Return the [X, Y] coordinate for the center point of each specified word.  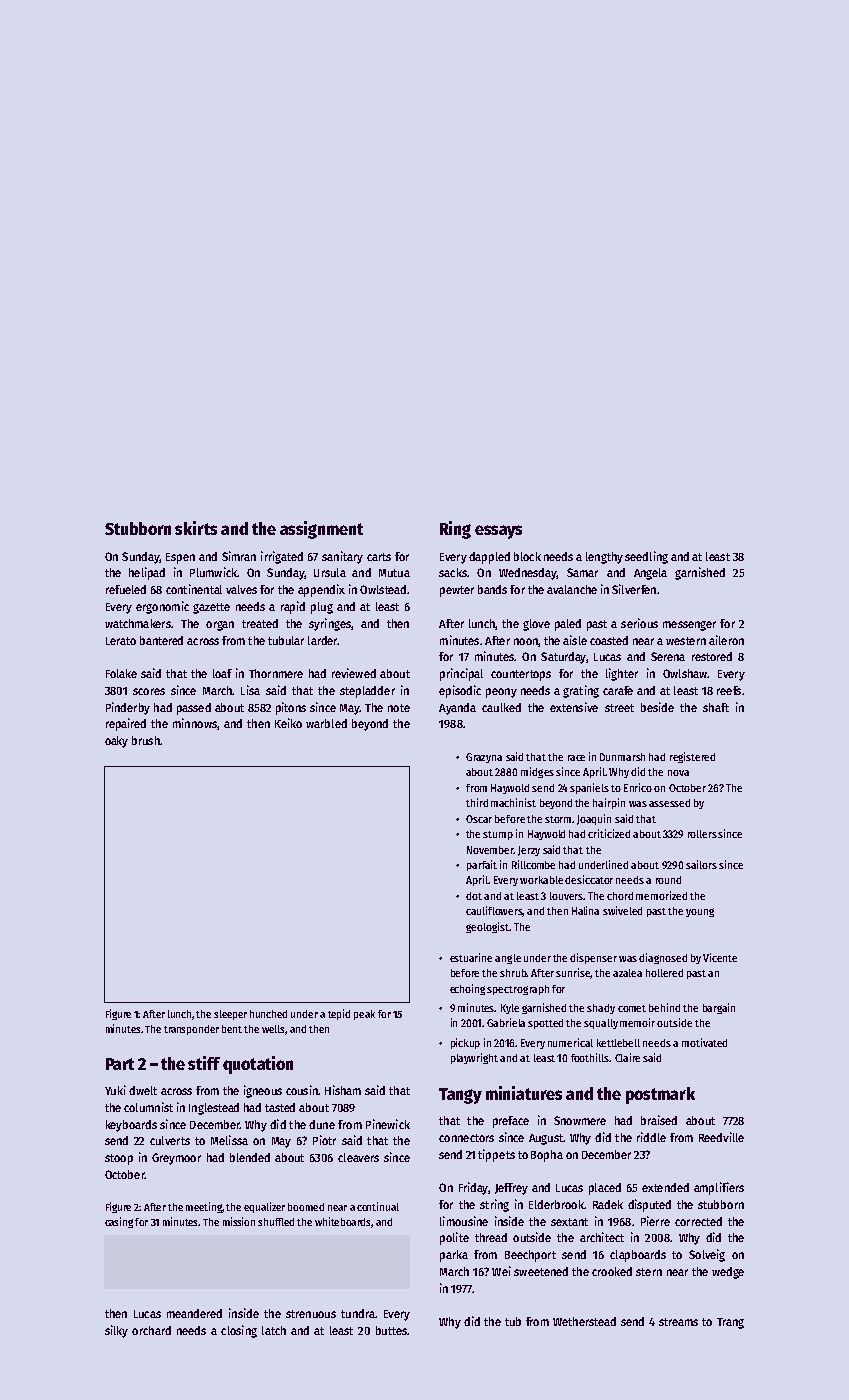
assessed [669, 803]
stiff [204, 1063]
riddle [651, 1137]
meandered [194, 1313]
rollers [702, 834]
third [477, 802]
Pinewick [388, 1124]
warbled [326, 723]
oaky [116, 742]
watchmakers [138, 623]
